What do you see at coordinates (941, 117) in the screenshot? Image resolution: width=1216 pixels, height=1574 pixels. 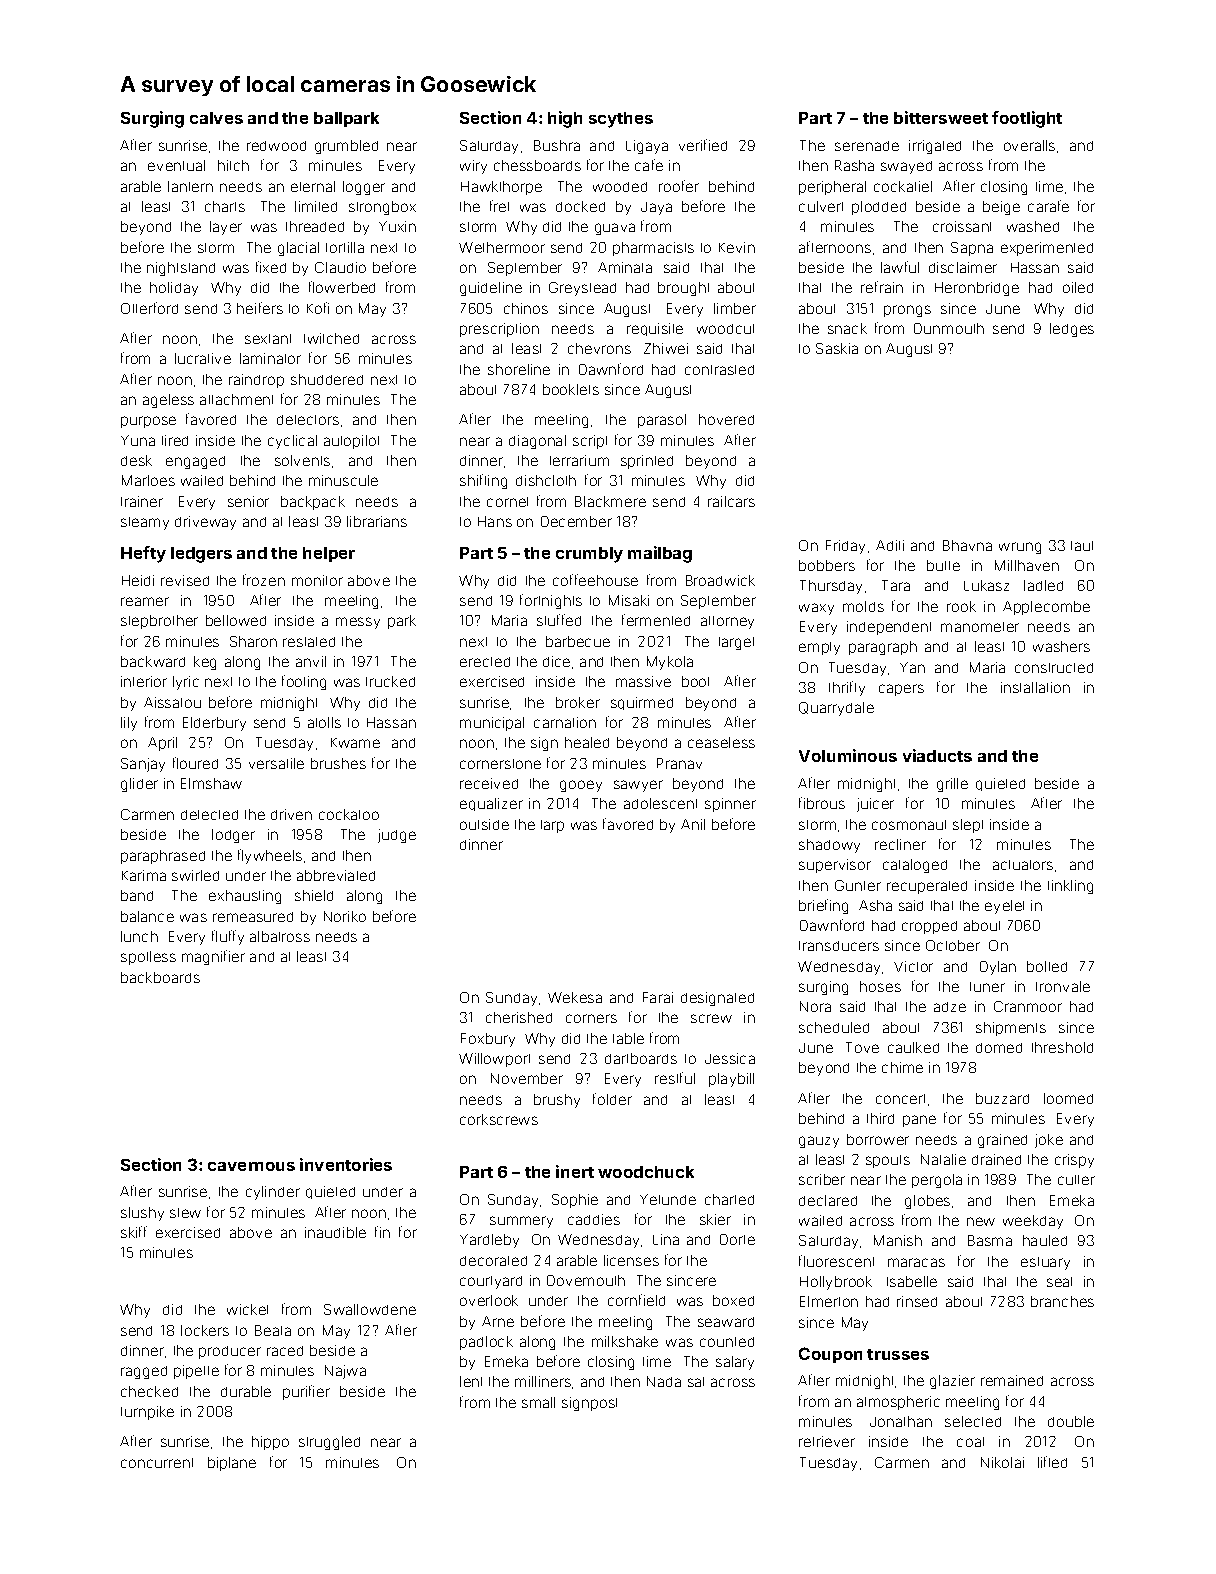 I see `bittersweet` at bounding box center [941, 117].
